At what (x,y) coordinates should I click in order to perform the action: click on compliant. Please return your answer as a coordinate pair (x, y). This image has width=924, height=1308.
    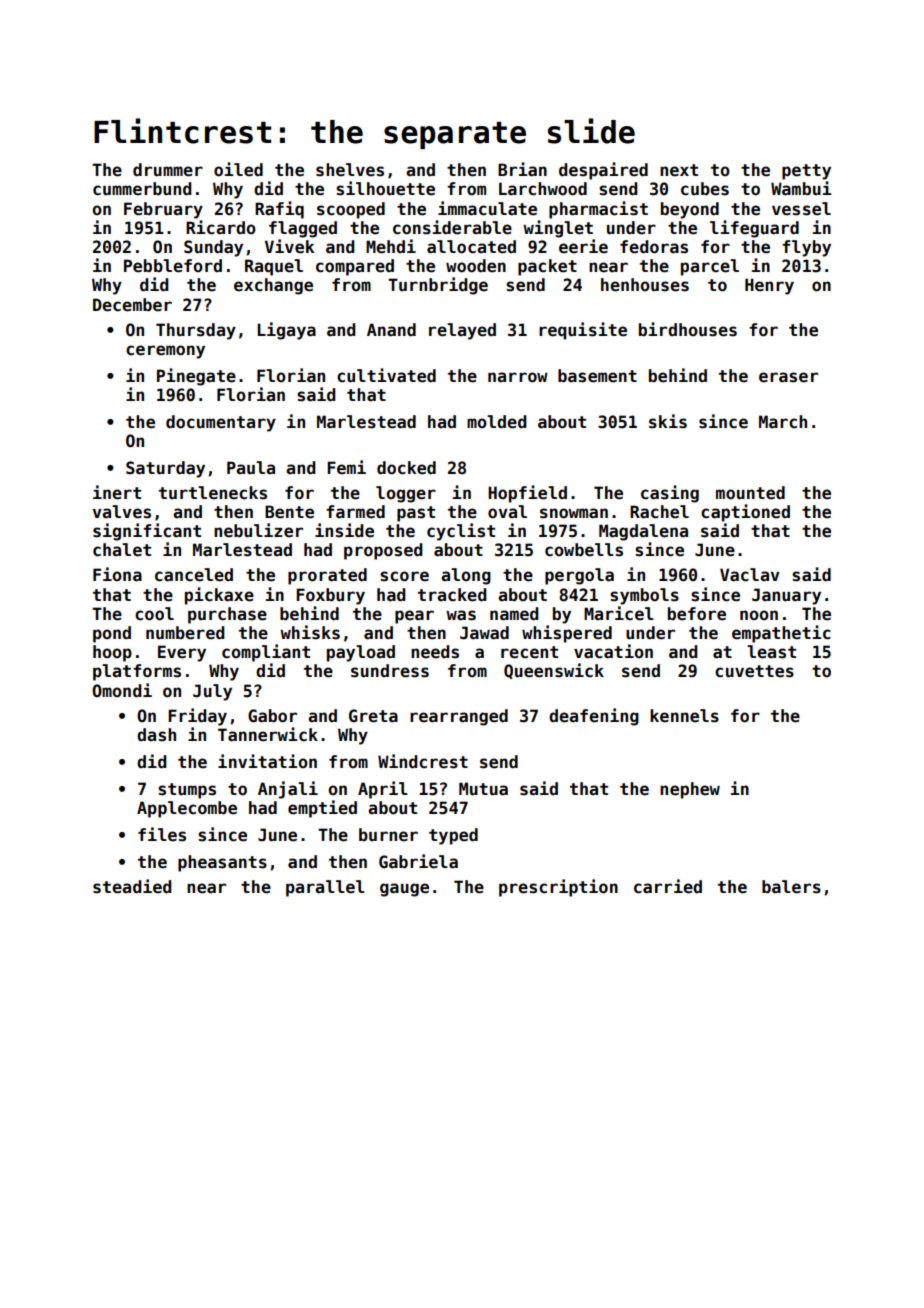
    Looking at the image, I should click on (266, 653).
